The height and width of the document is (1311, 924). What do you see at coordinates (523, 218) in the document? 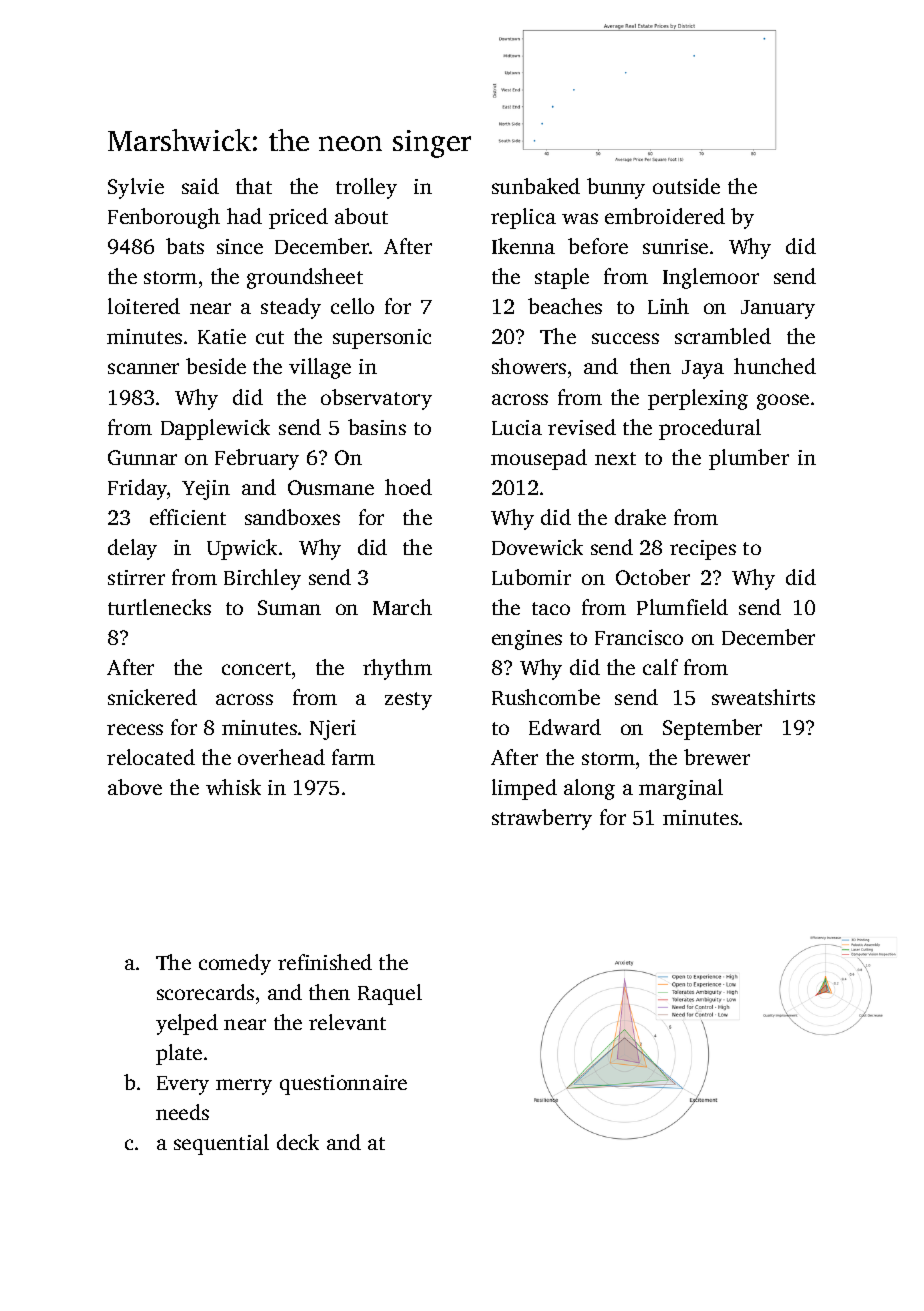
I see `replica` at bounding box center [523, 218].
